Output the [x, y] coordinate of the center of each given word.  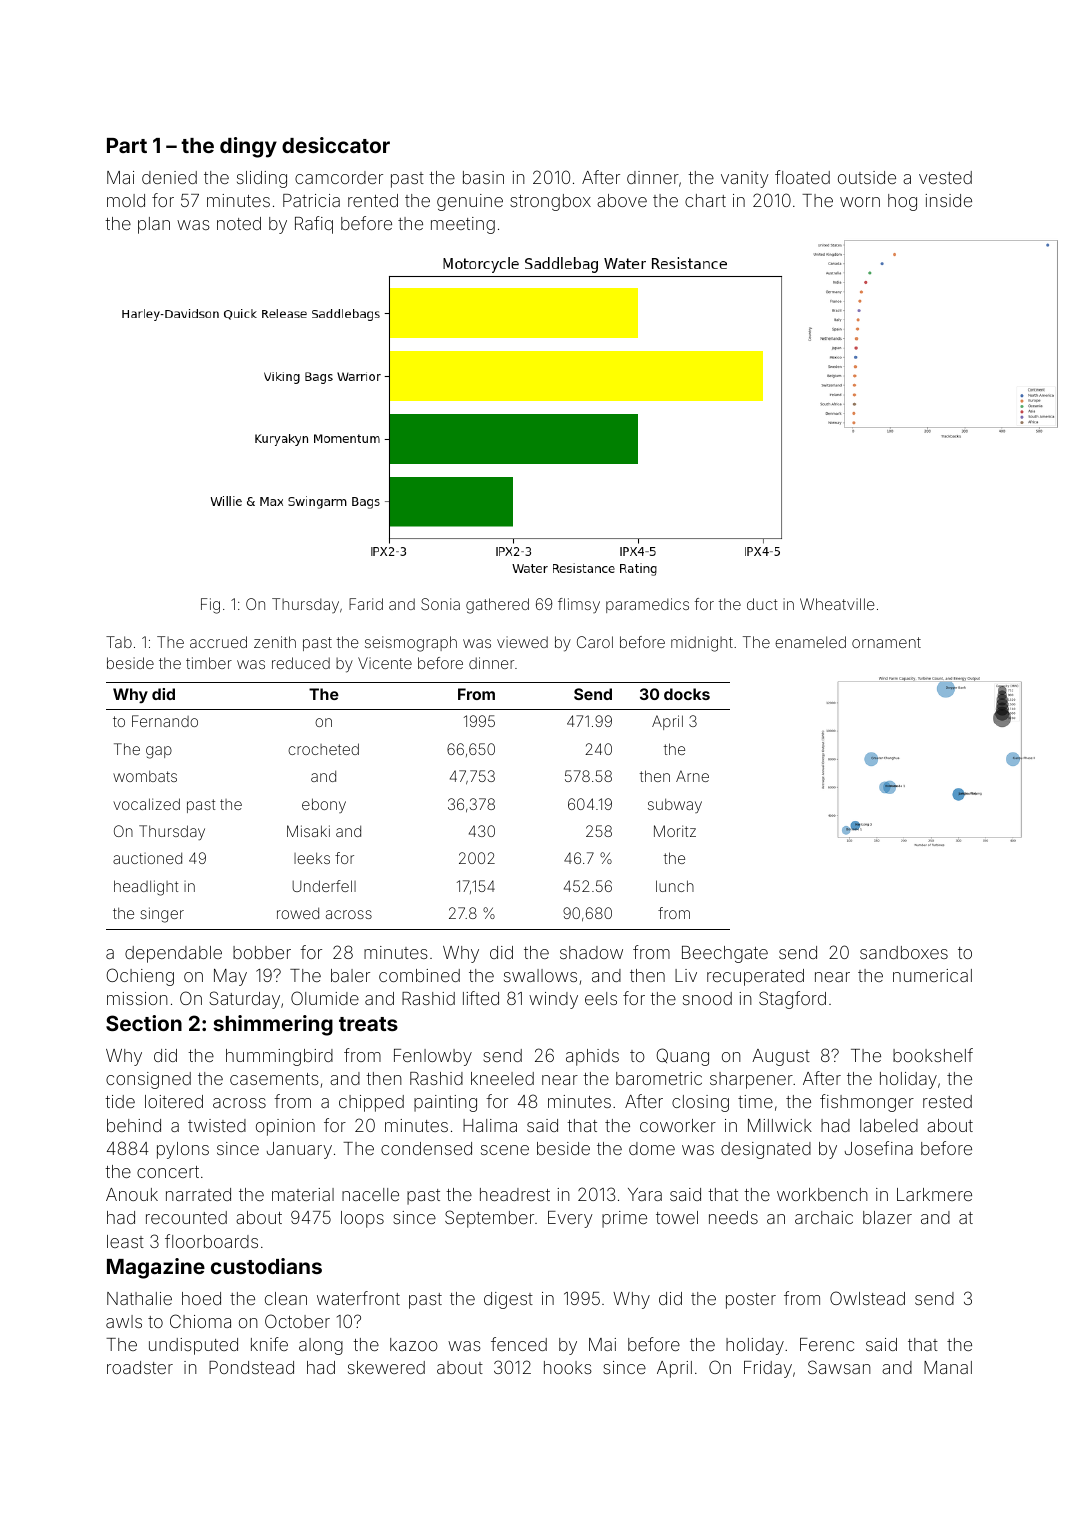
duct [762, 604]
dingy [248, 147]
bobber [262, 952]
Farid [366, 604]
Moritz [675, 831]
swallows [540, 975]
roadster [140, 1367]
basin [483, 177]
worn [860, 202]
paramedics [647, 605]
